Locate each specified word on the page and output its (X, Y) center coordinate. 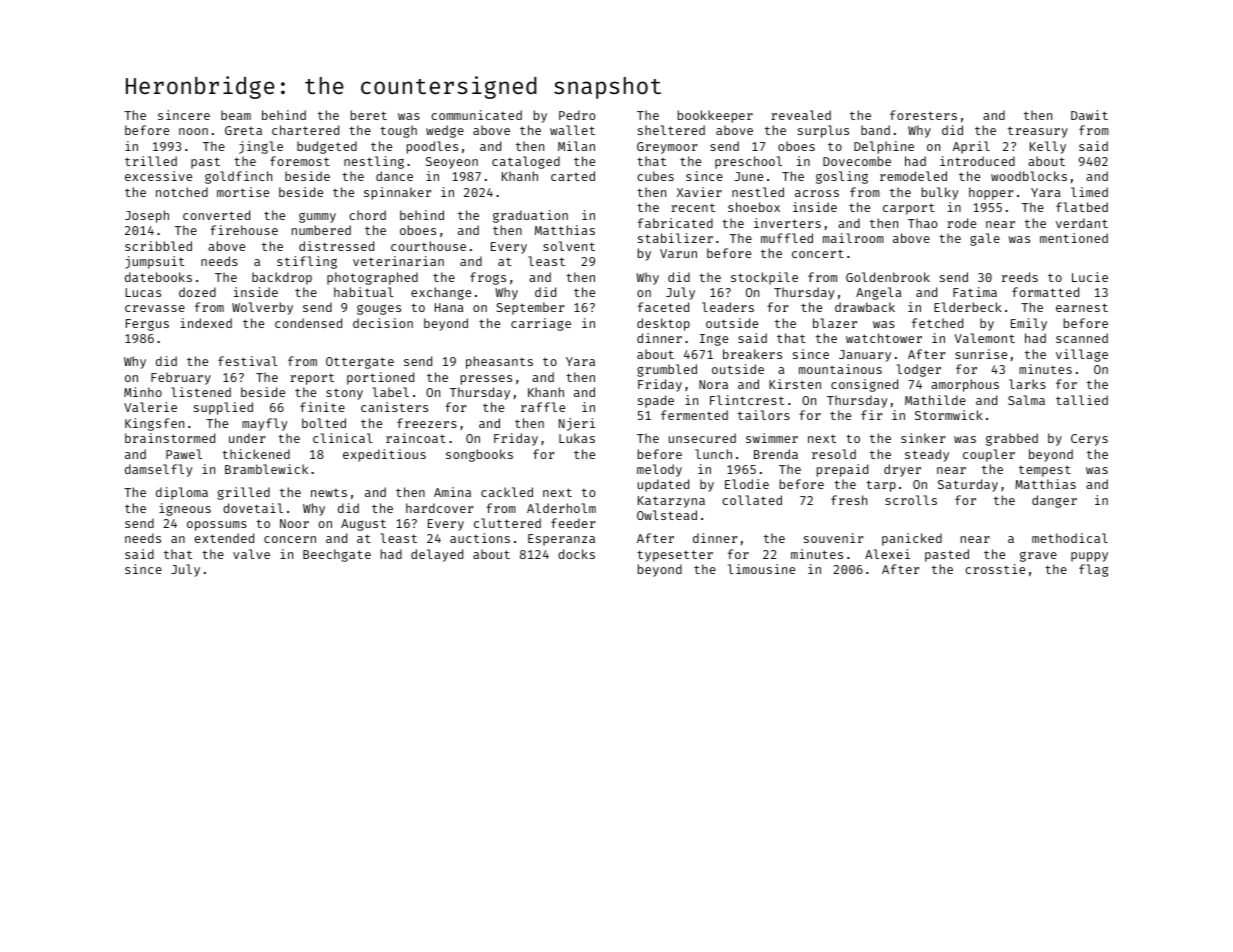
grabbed (1012, 439)
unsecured (702, 438)
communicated (476, 115)
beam (236, 115)
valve (251, 554)
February (181, 378)
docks (576, 554)
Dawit (1089, 115)
